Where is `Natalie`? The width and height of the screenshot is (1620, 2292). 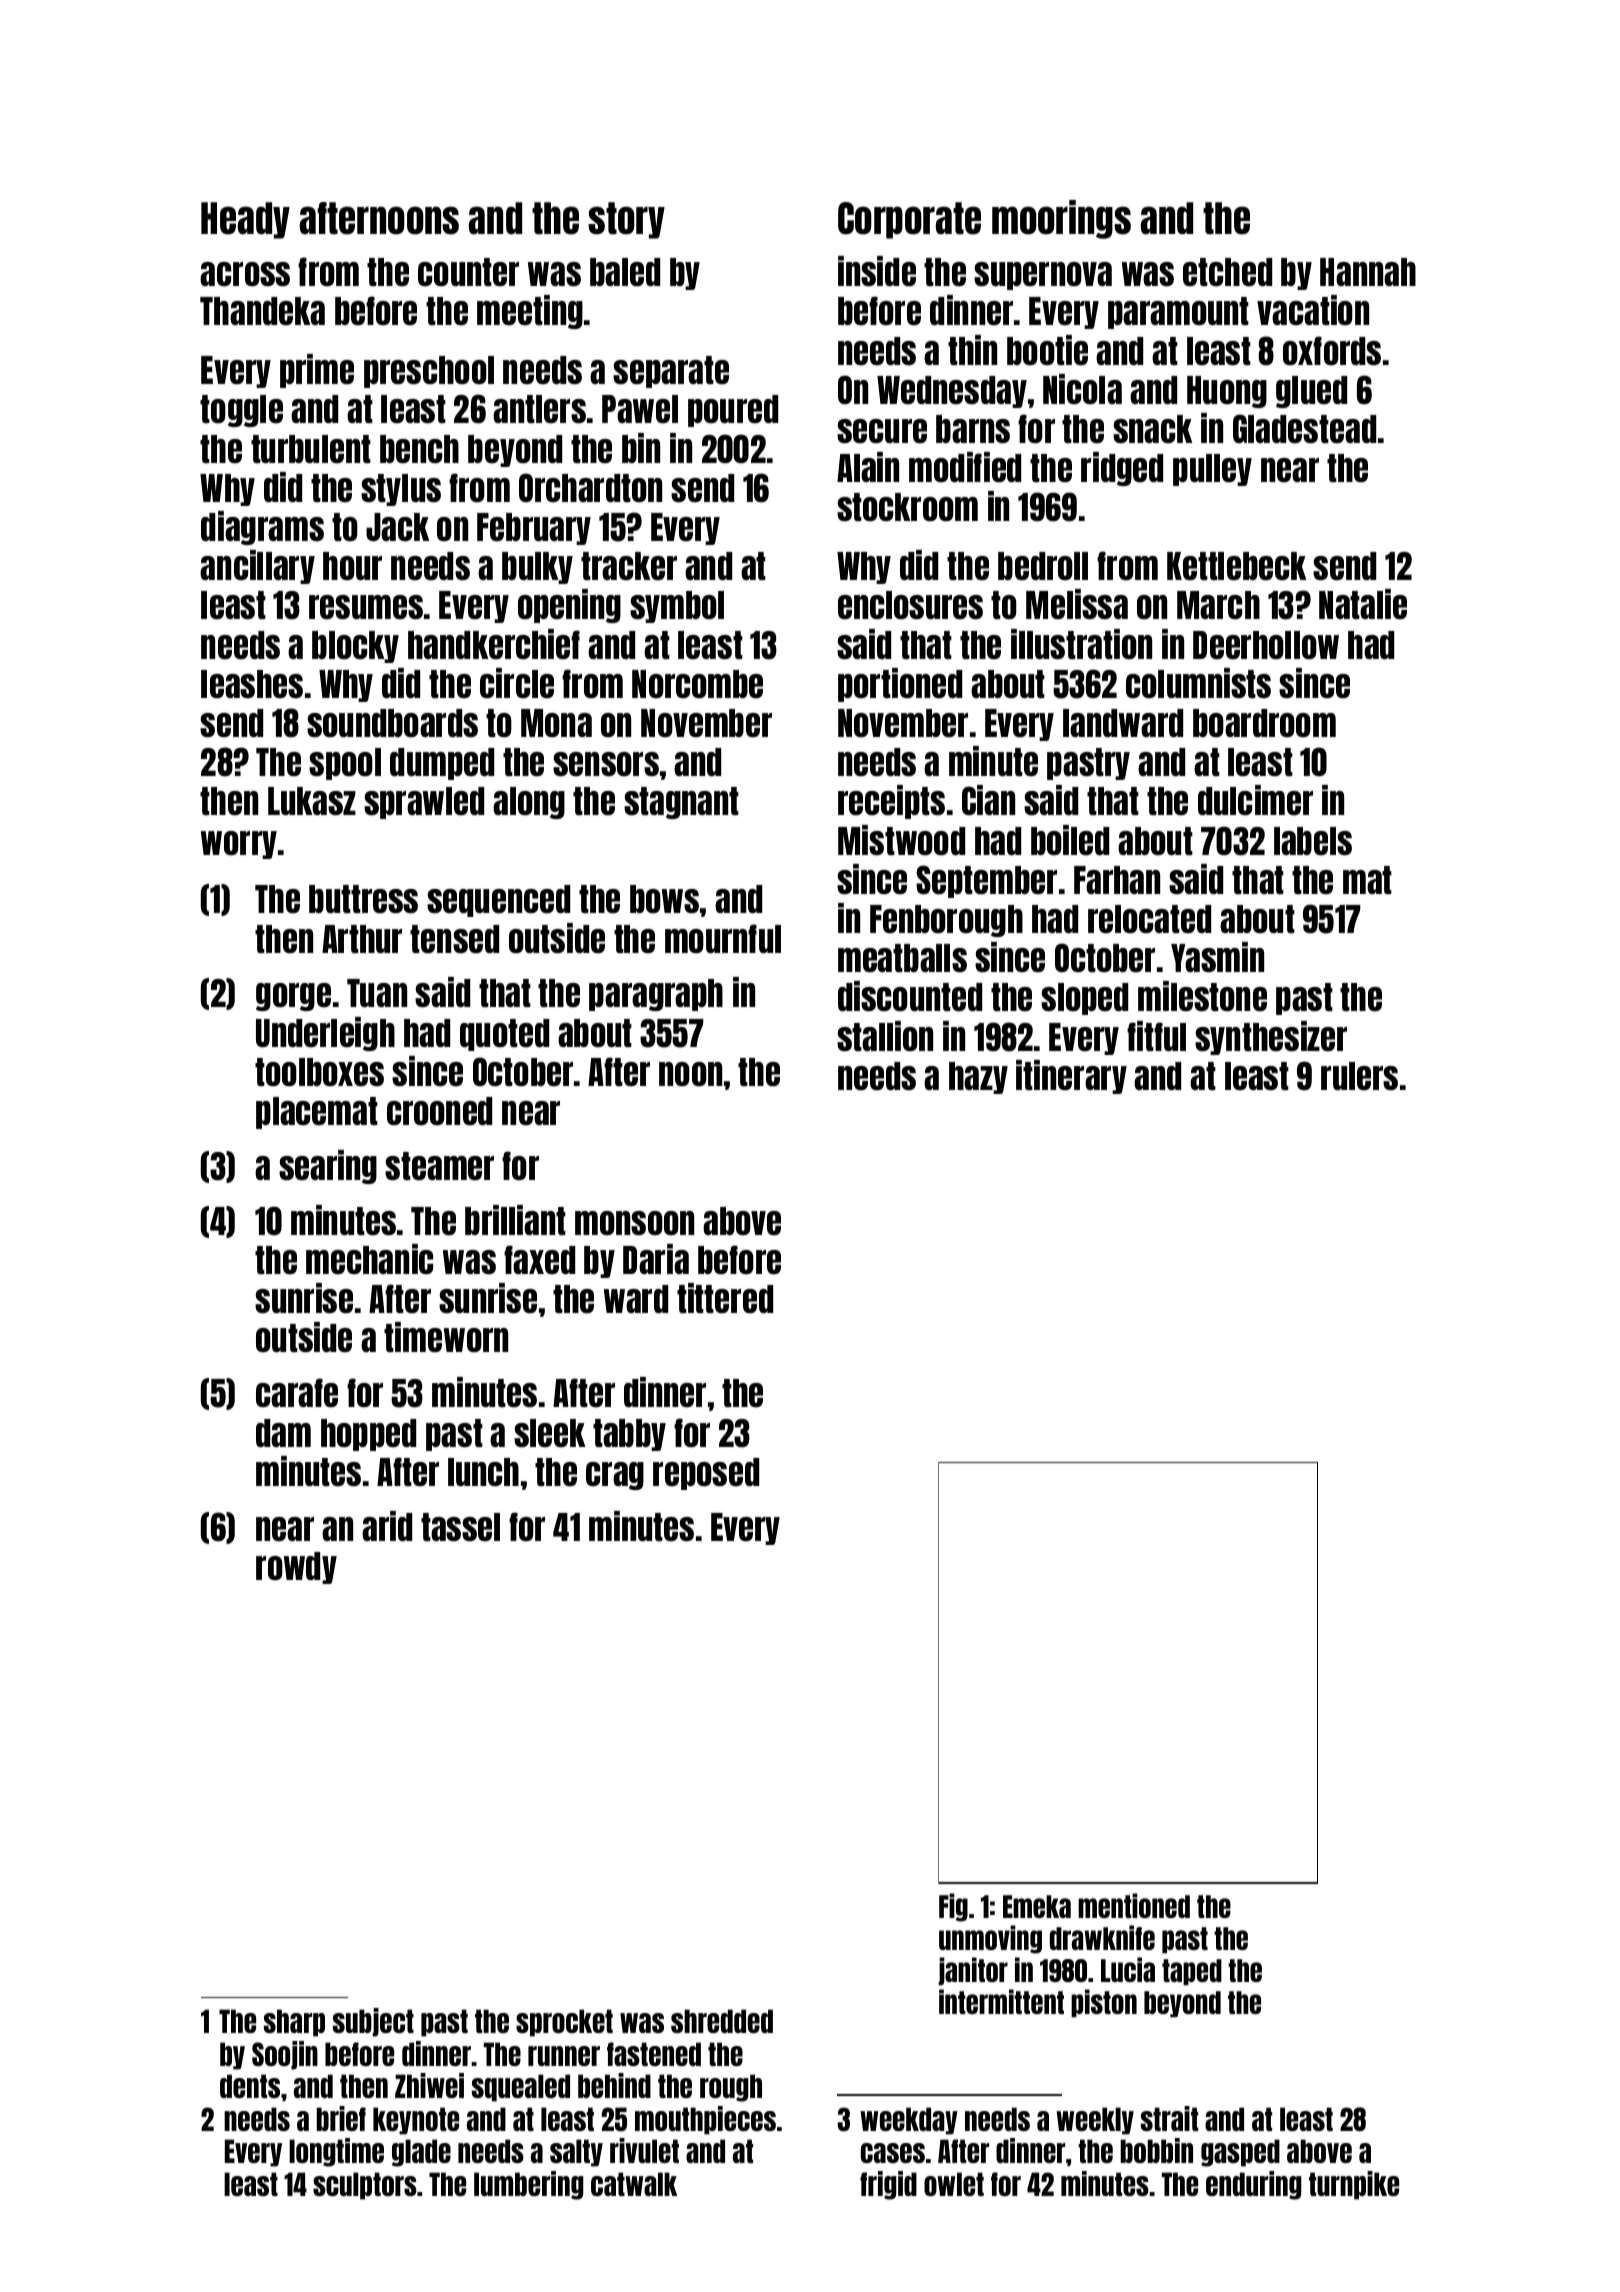 Natalie is located at coordinates (1363, 604).
